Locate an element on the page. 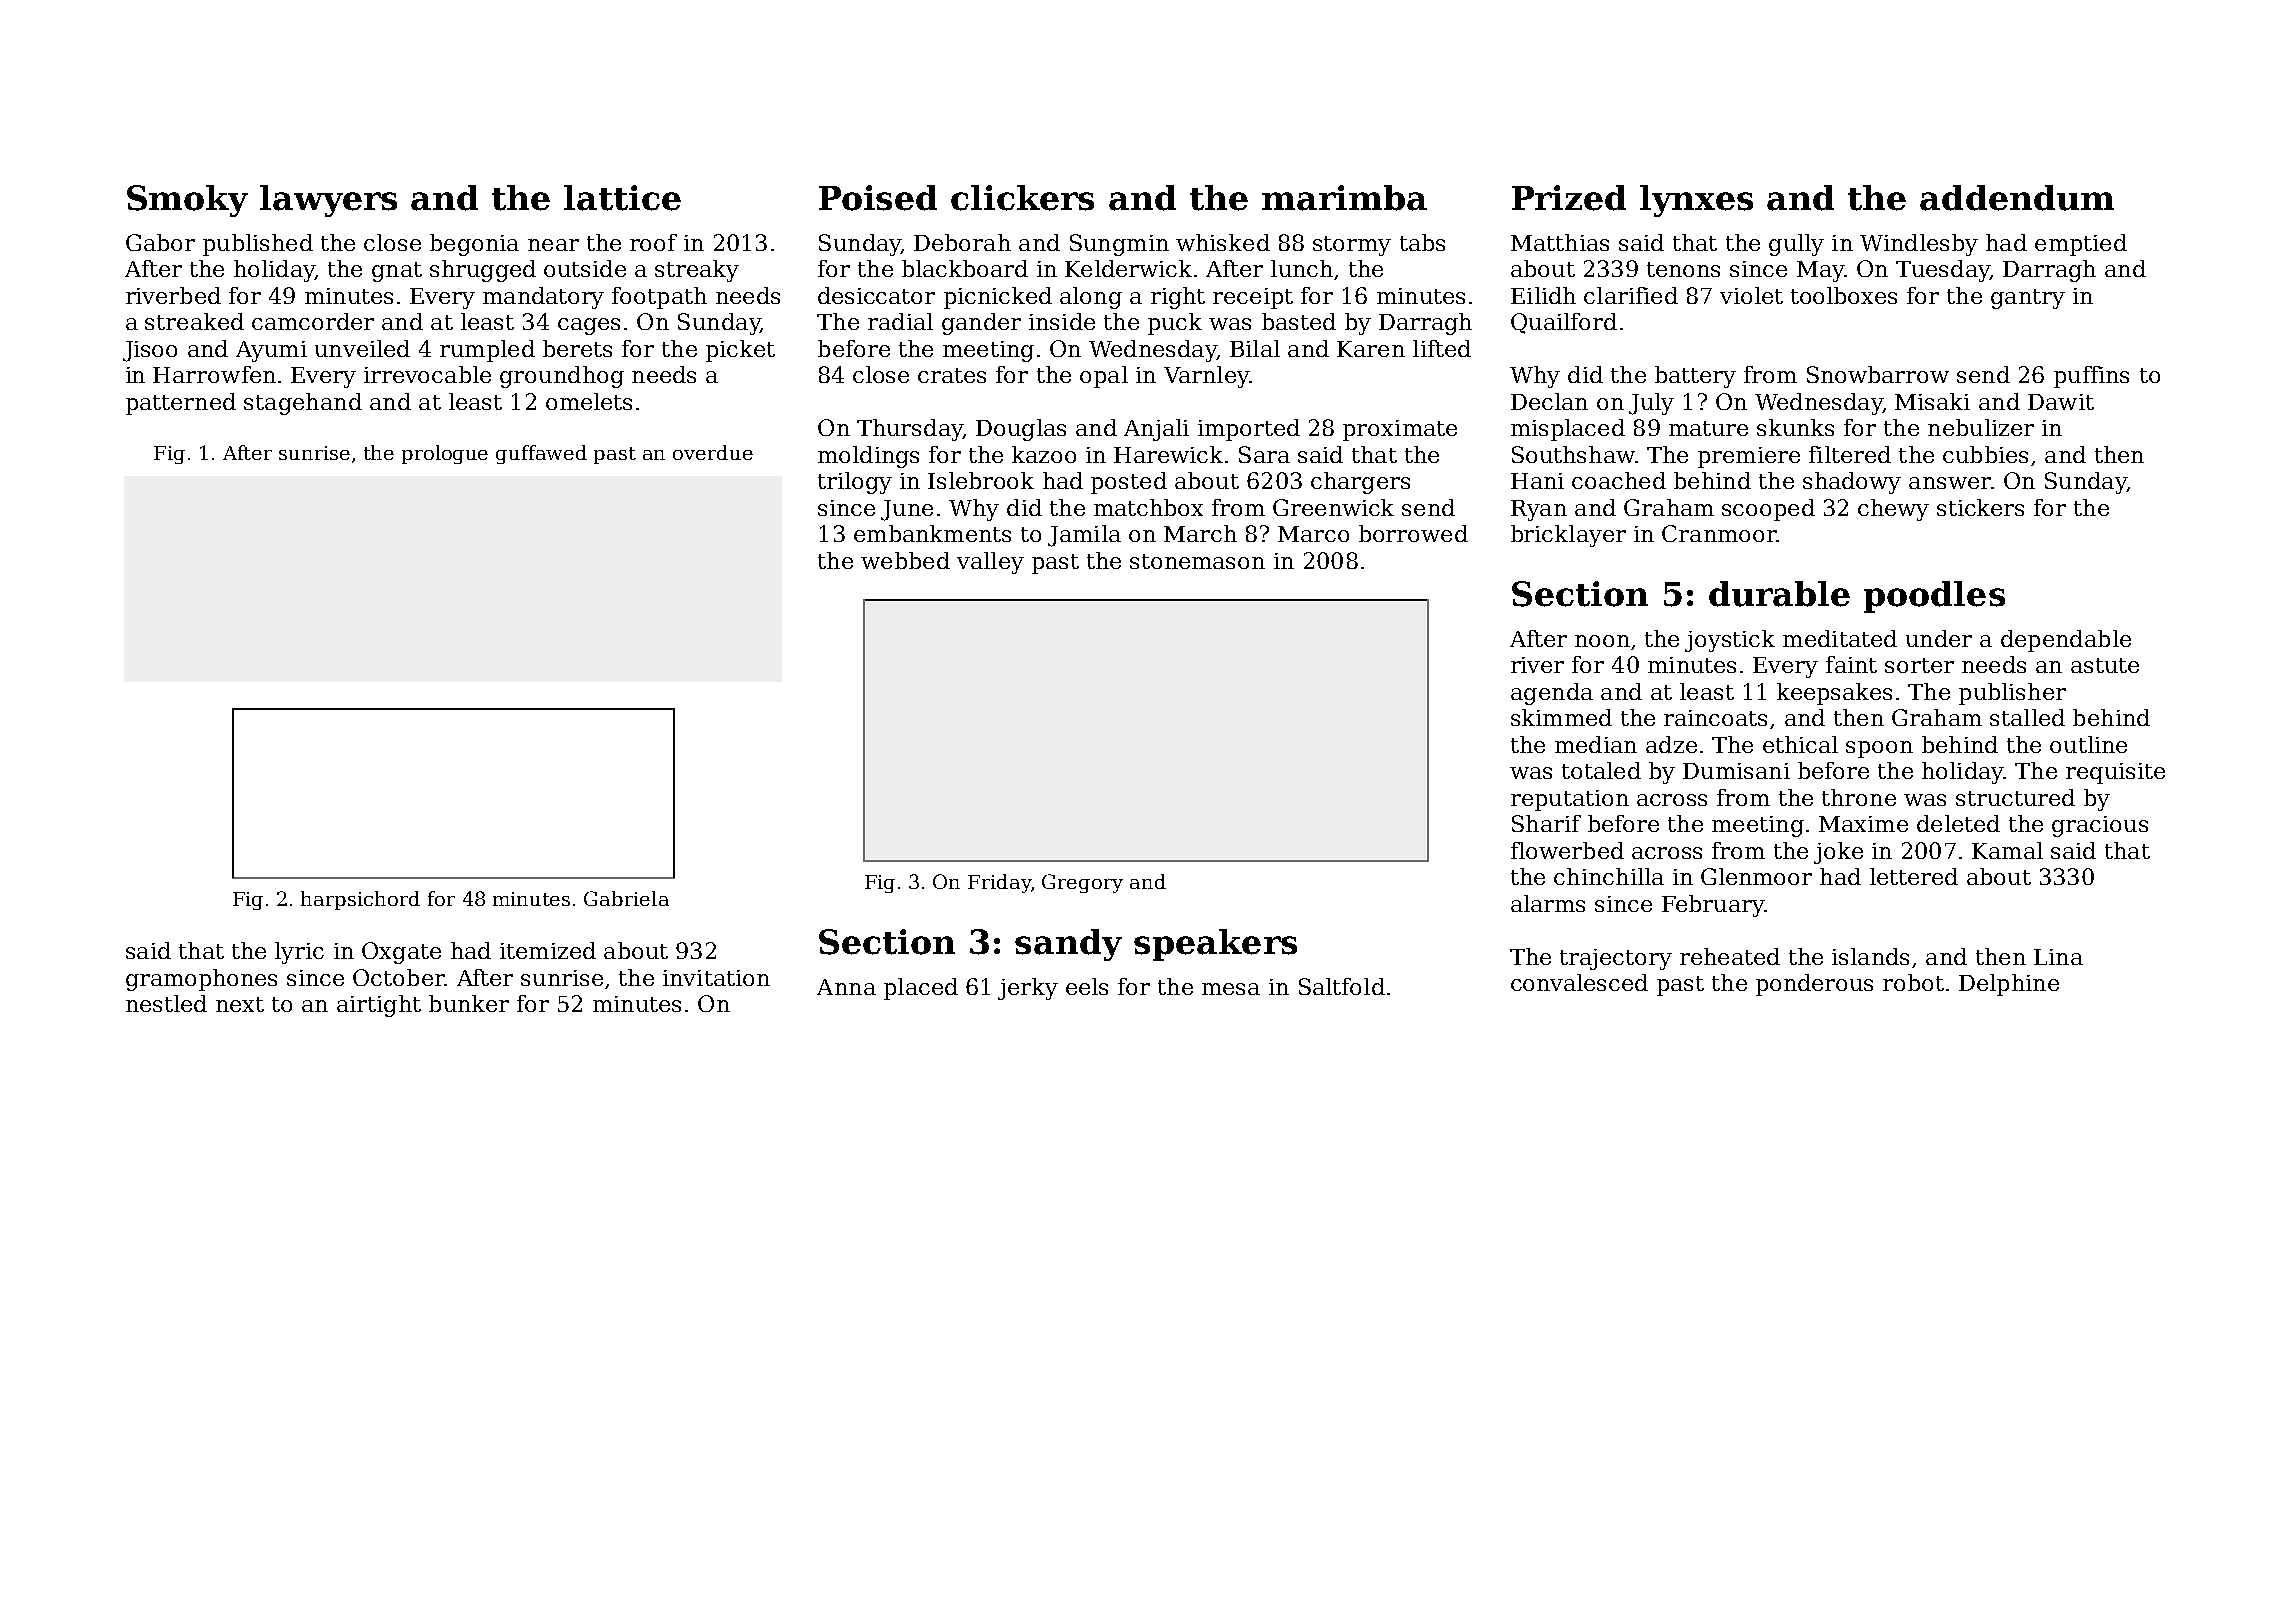 The height and width of the document is (1620, 2292). Poised is located at coordinates (878, 198).
